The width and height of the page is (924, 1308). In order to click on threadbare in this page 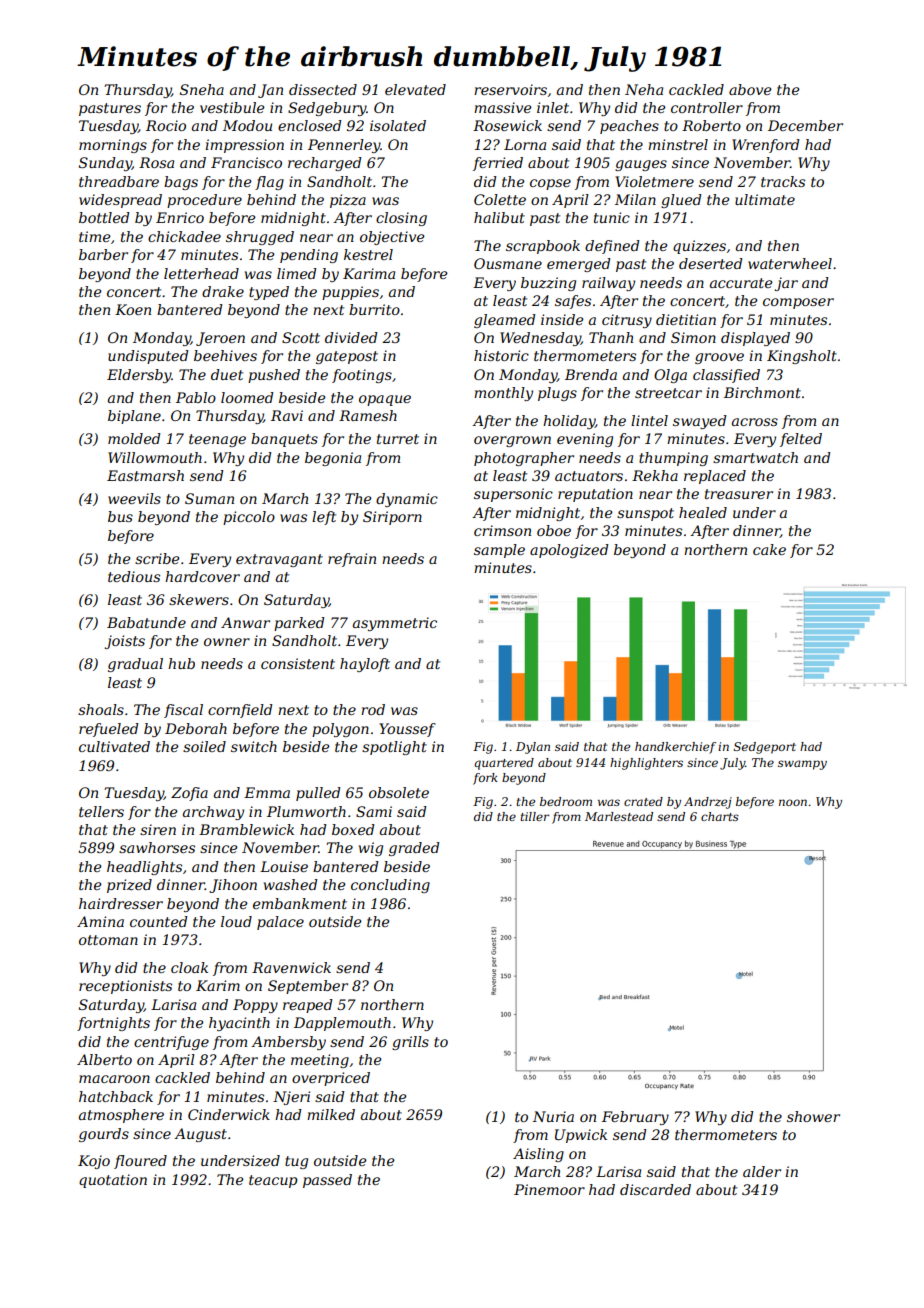, I will do `click(119, 181)`.
